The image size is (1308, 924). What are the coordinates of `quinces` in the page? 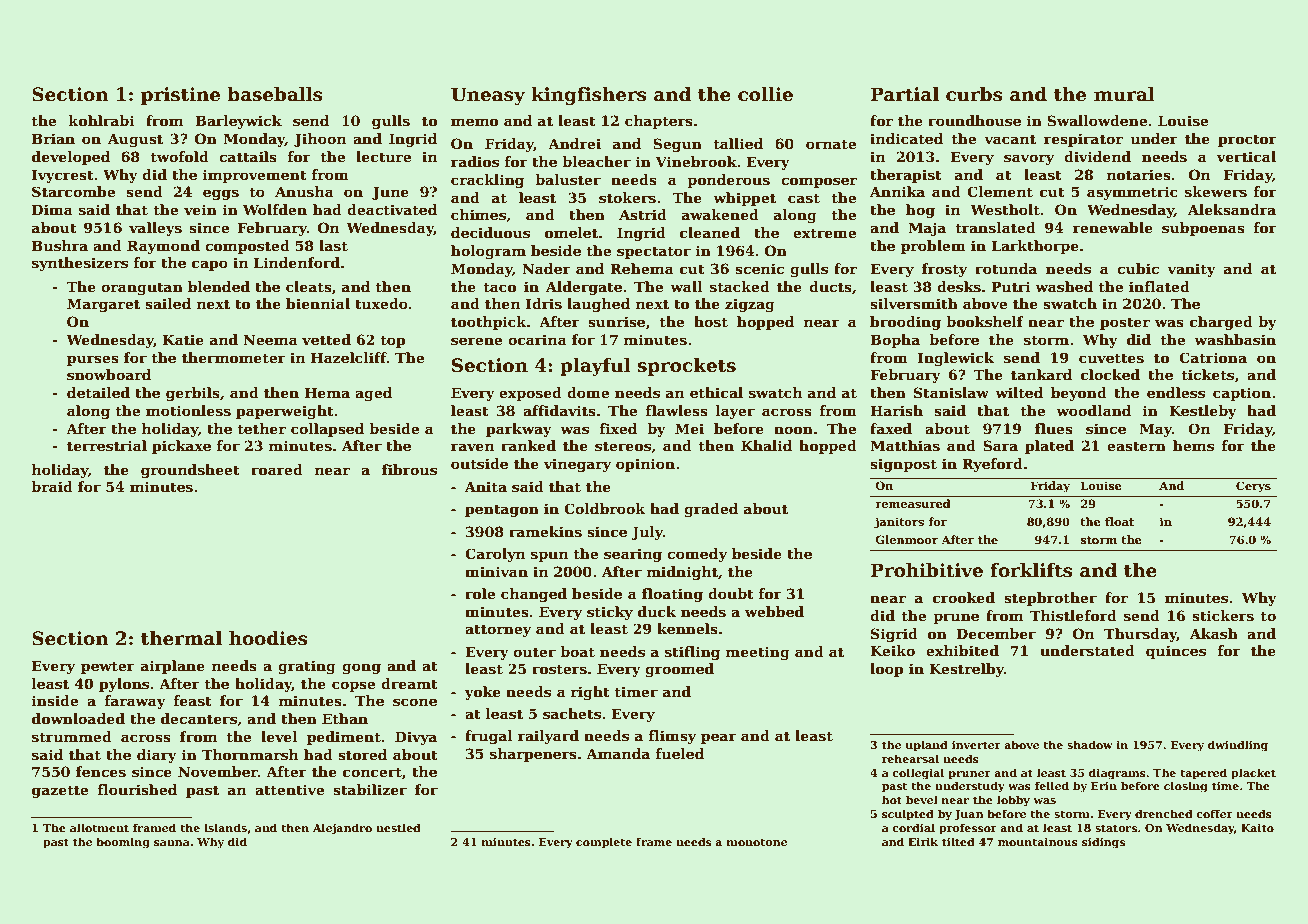 It's located at (1176, 652).
